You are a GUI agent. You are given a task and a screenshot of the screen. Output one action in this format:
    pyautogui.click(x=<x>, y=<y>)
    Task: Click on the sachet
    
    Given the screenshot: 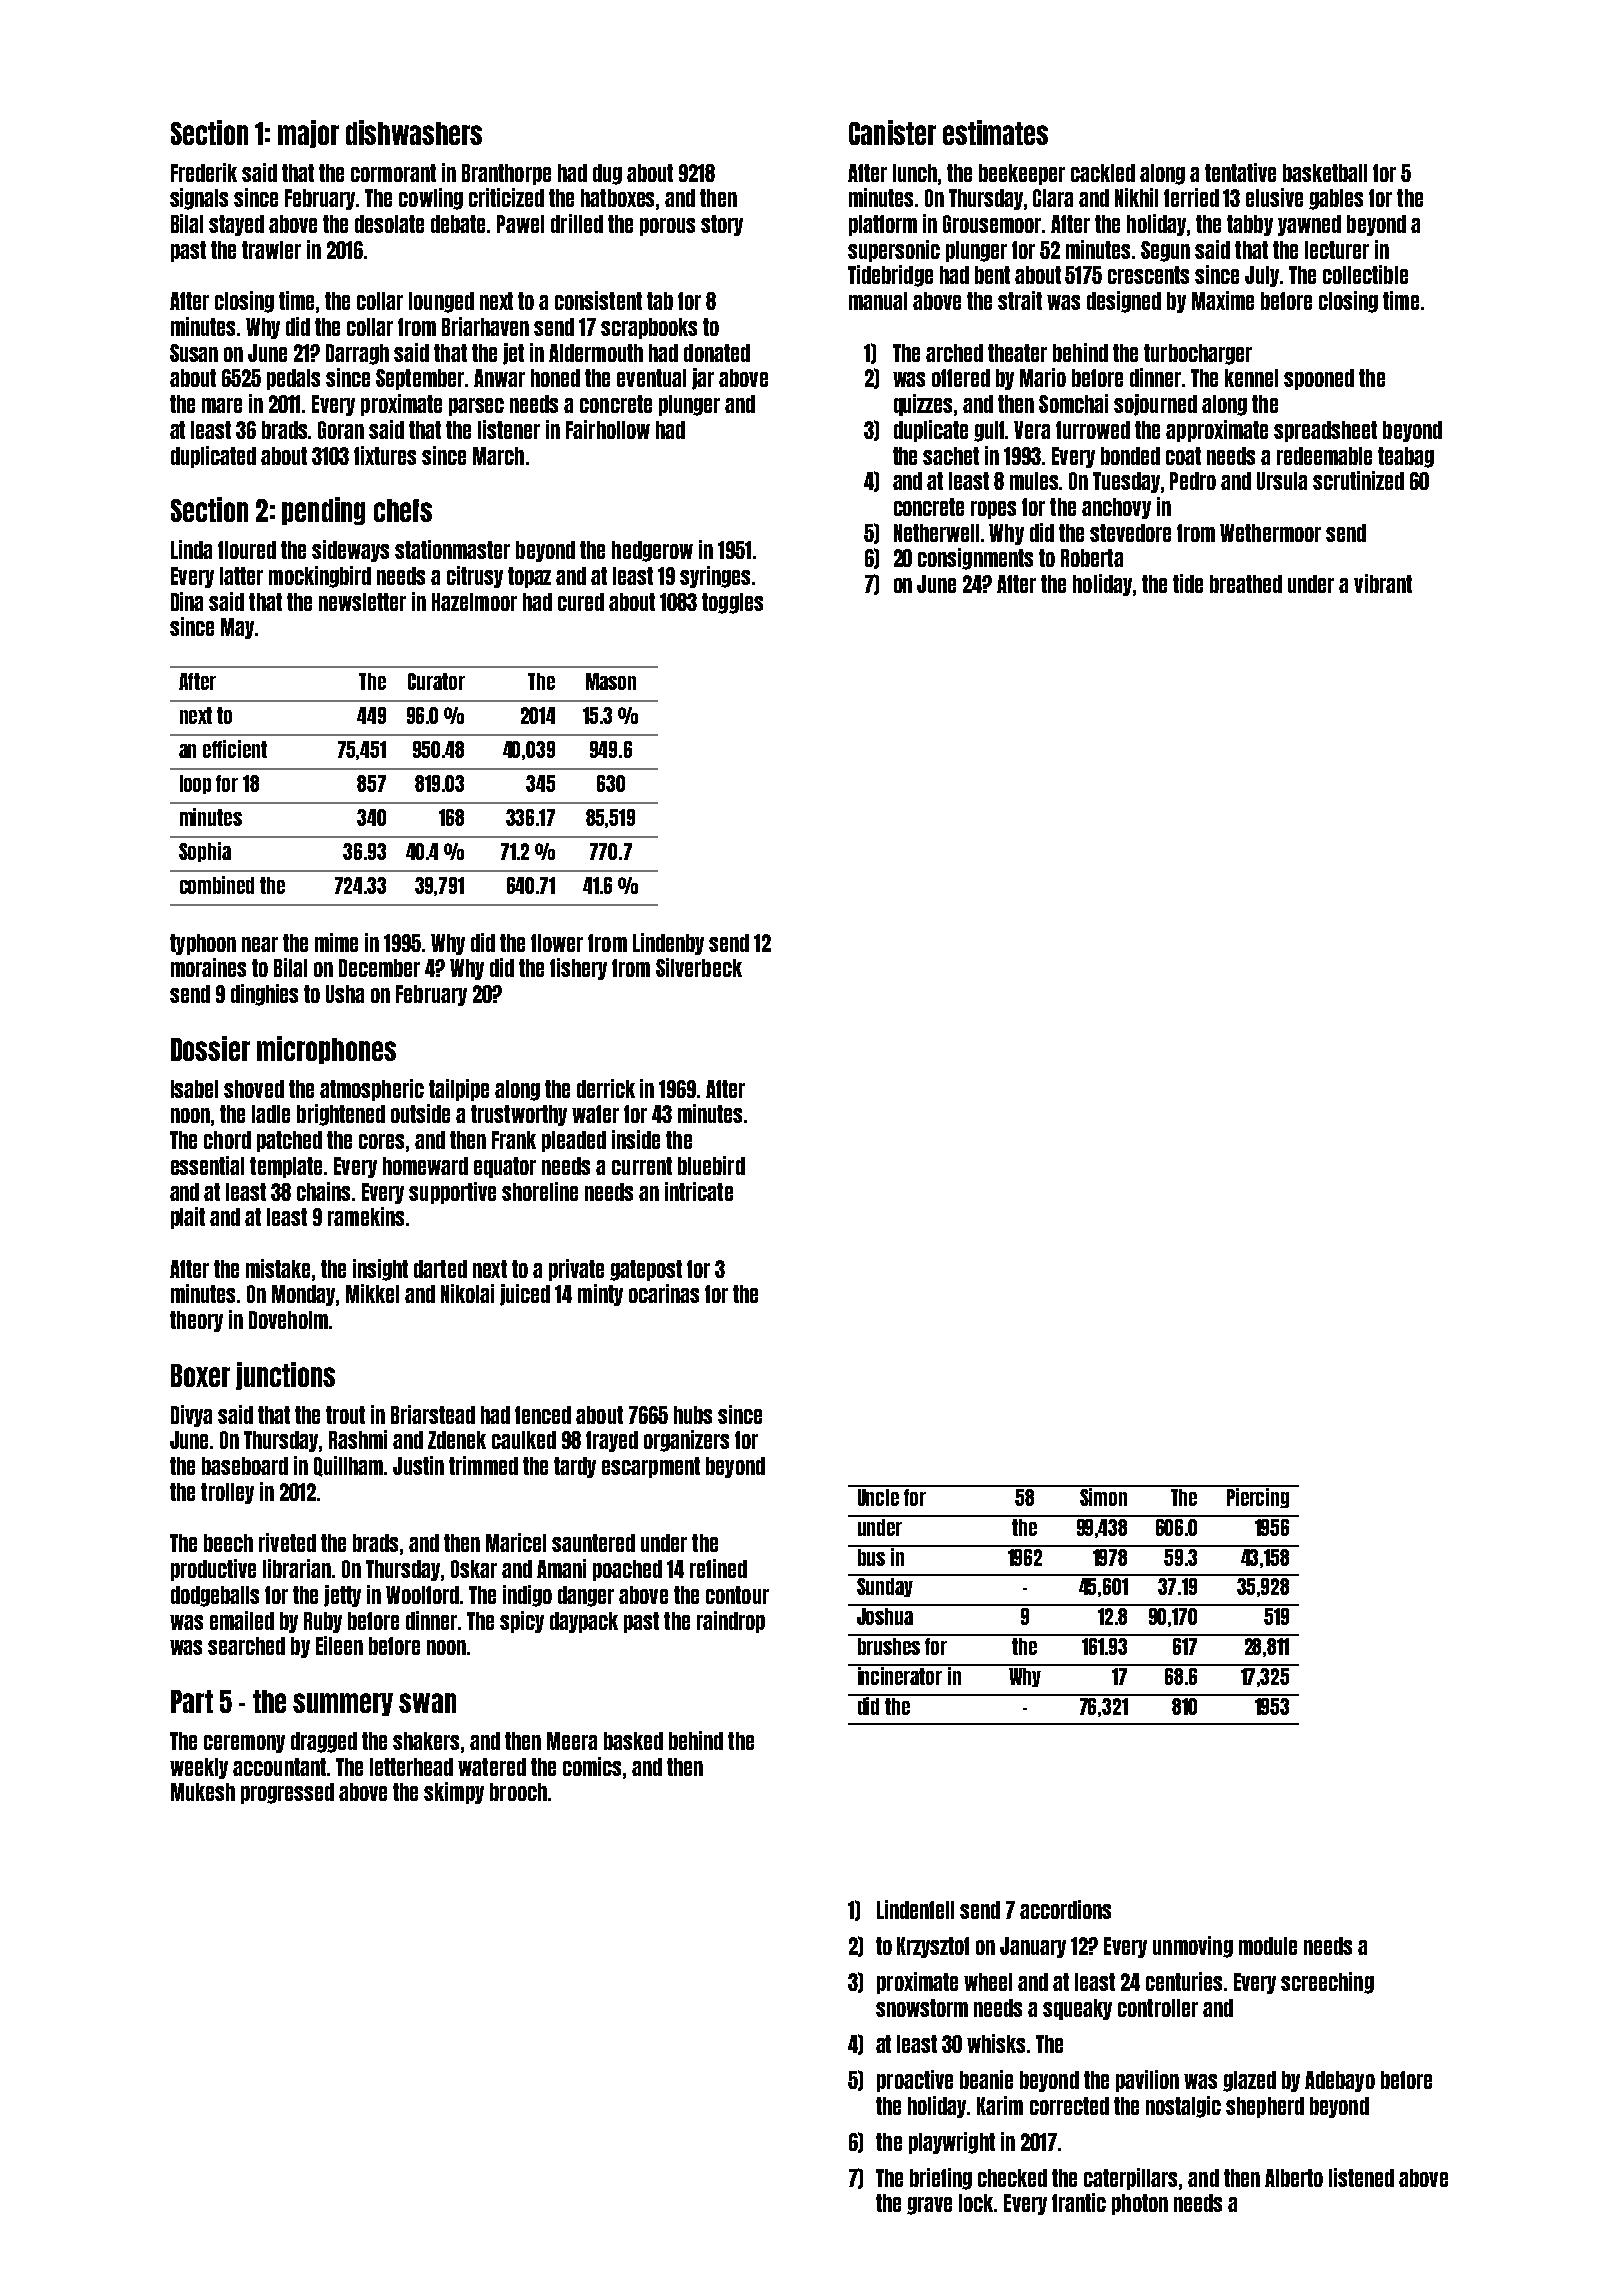 What is the action you would take?
    pyautogui.click(x=951, y=456)
